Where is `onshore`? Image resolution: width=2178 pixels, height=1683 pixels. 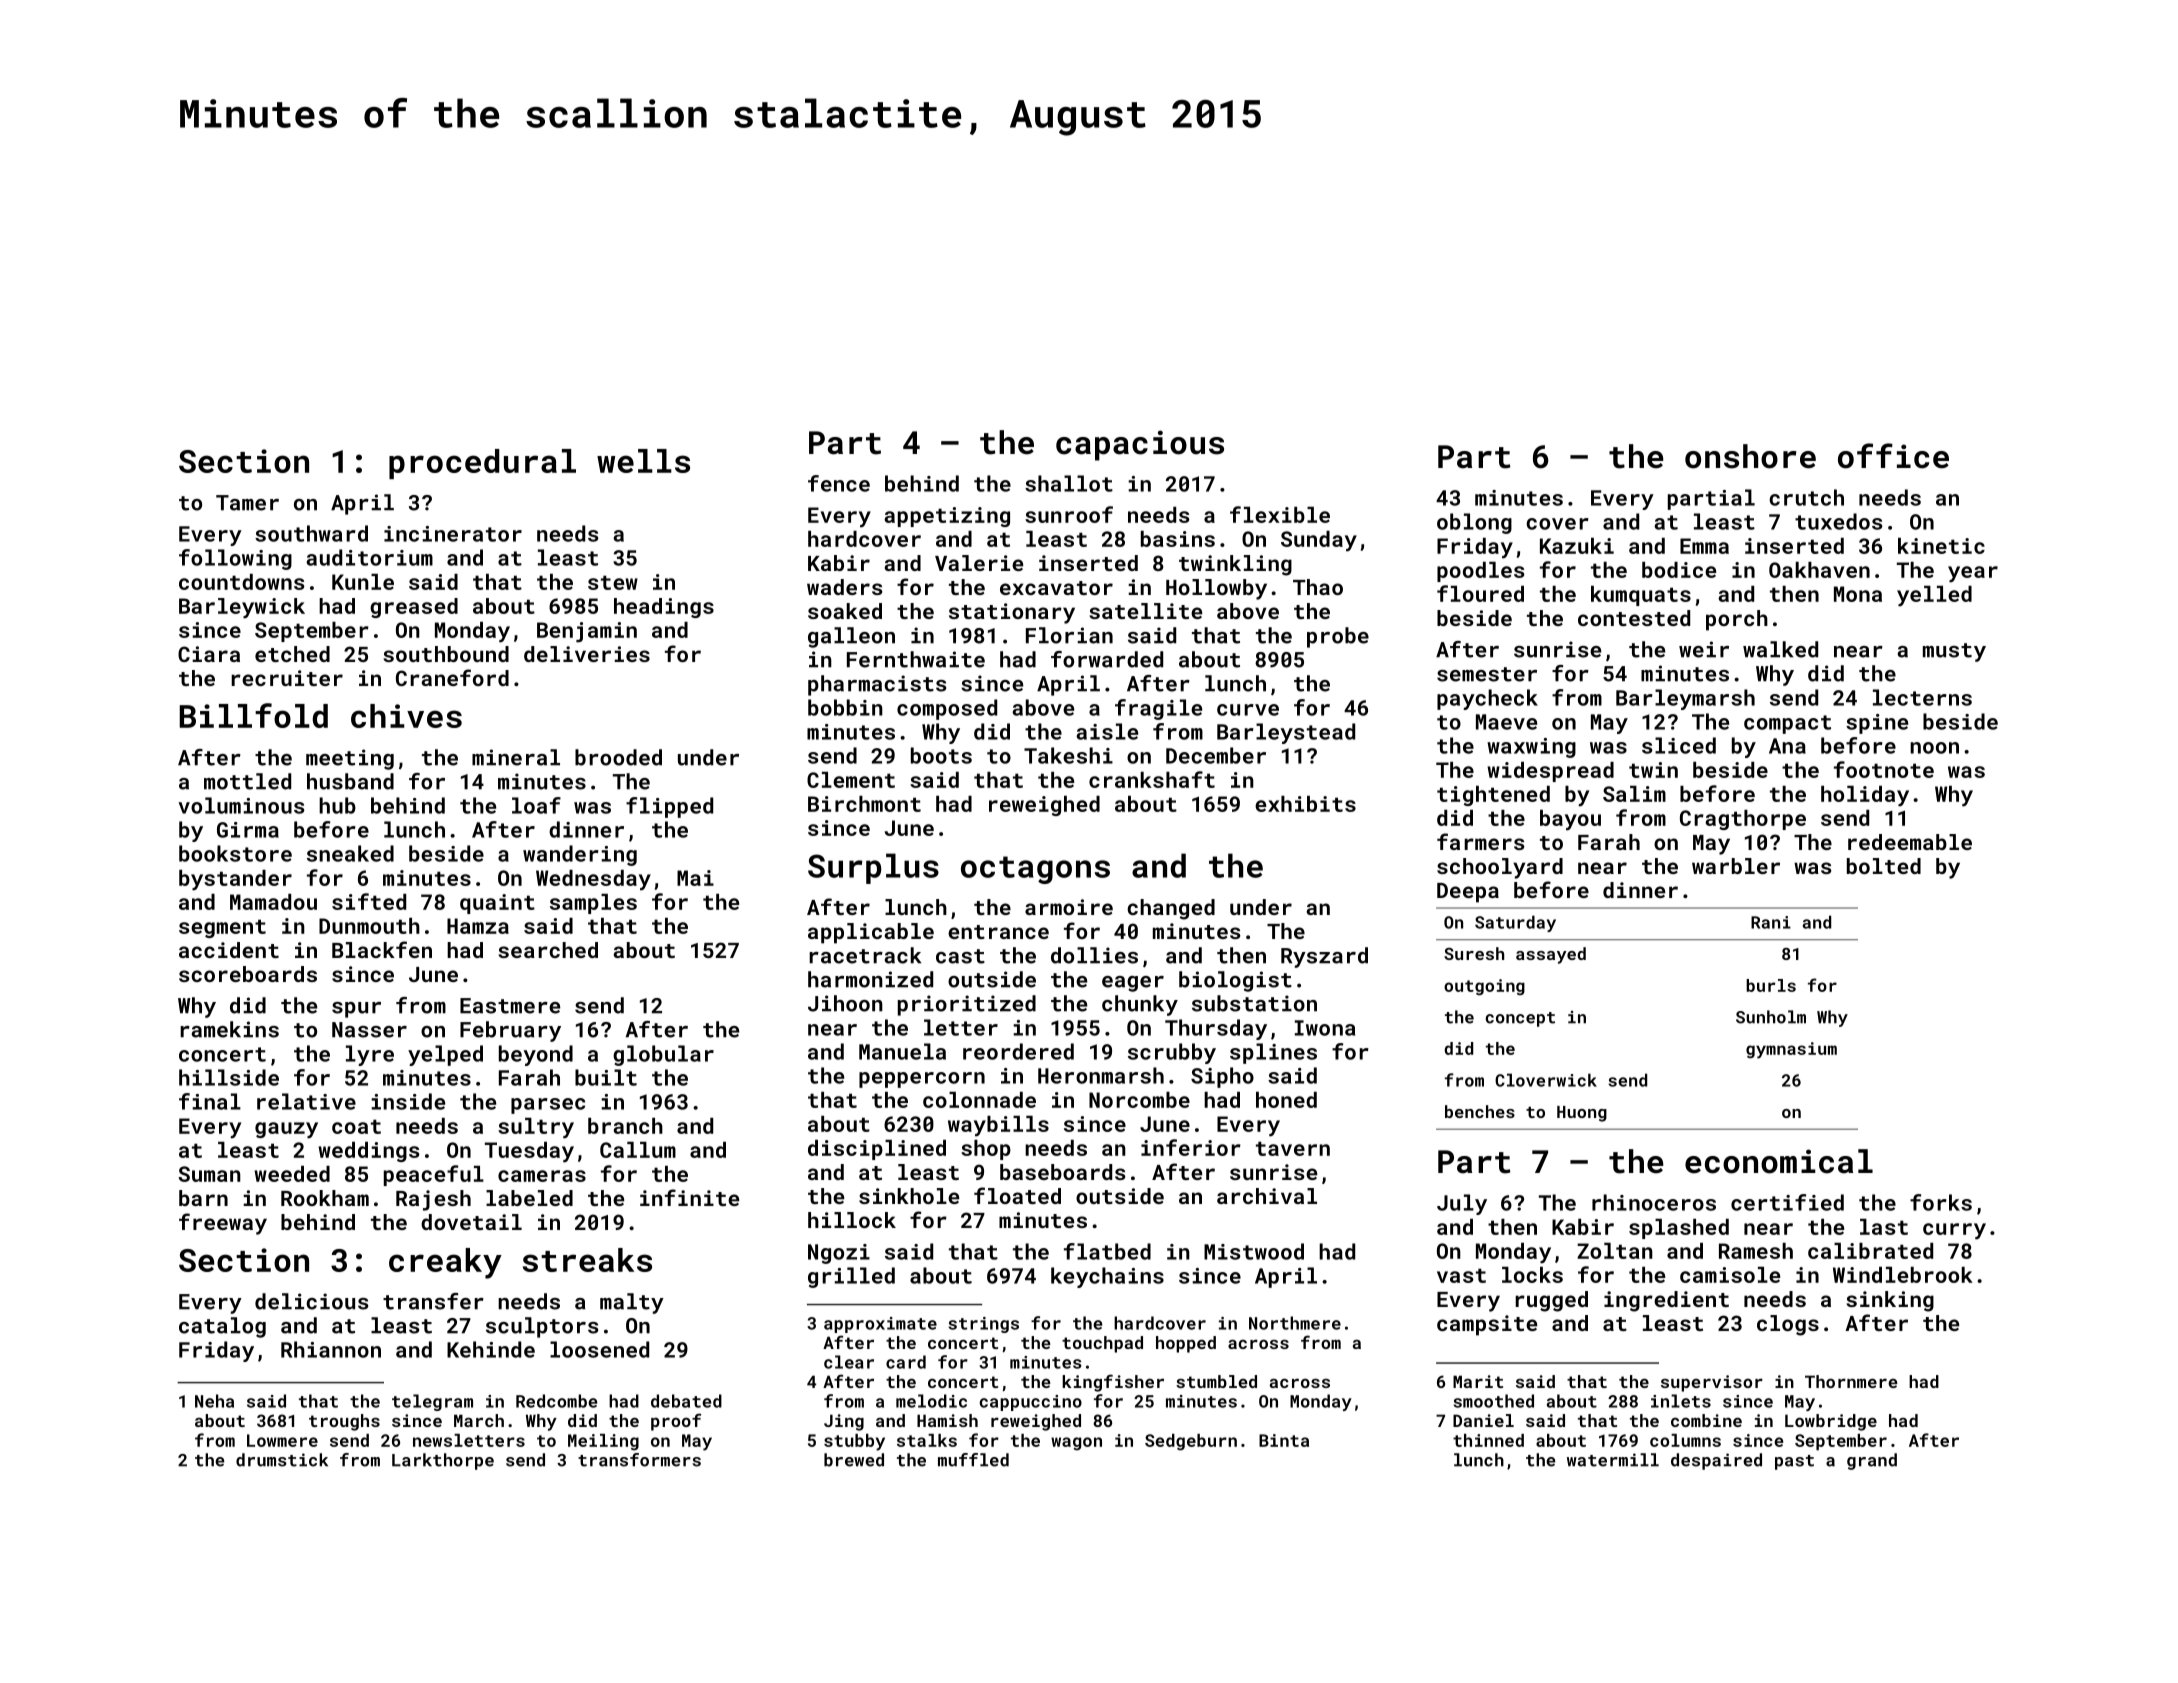 onshore is located at coordinates (1750, 456).
